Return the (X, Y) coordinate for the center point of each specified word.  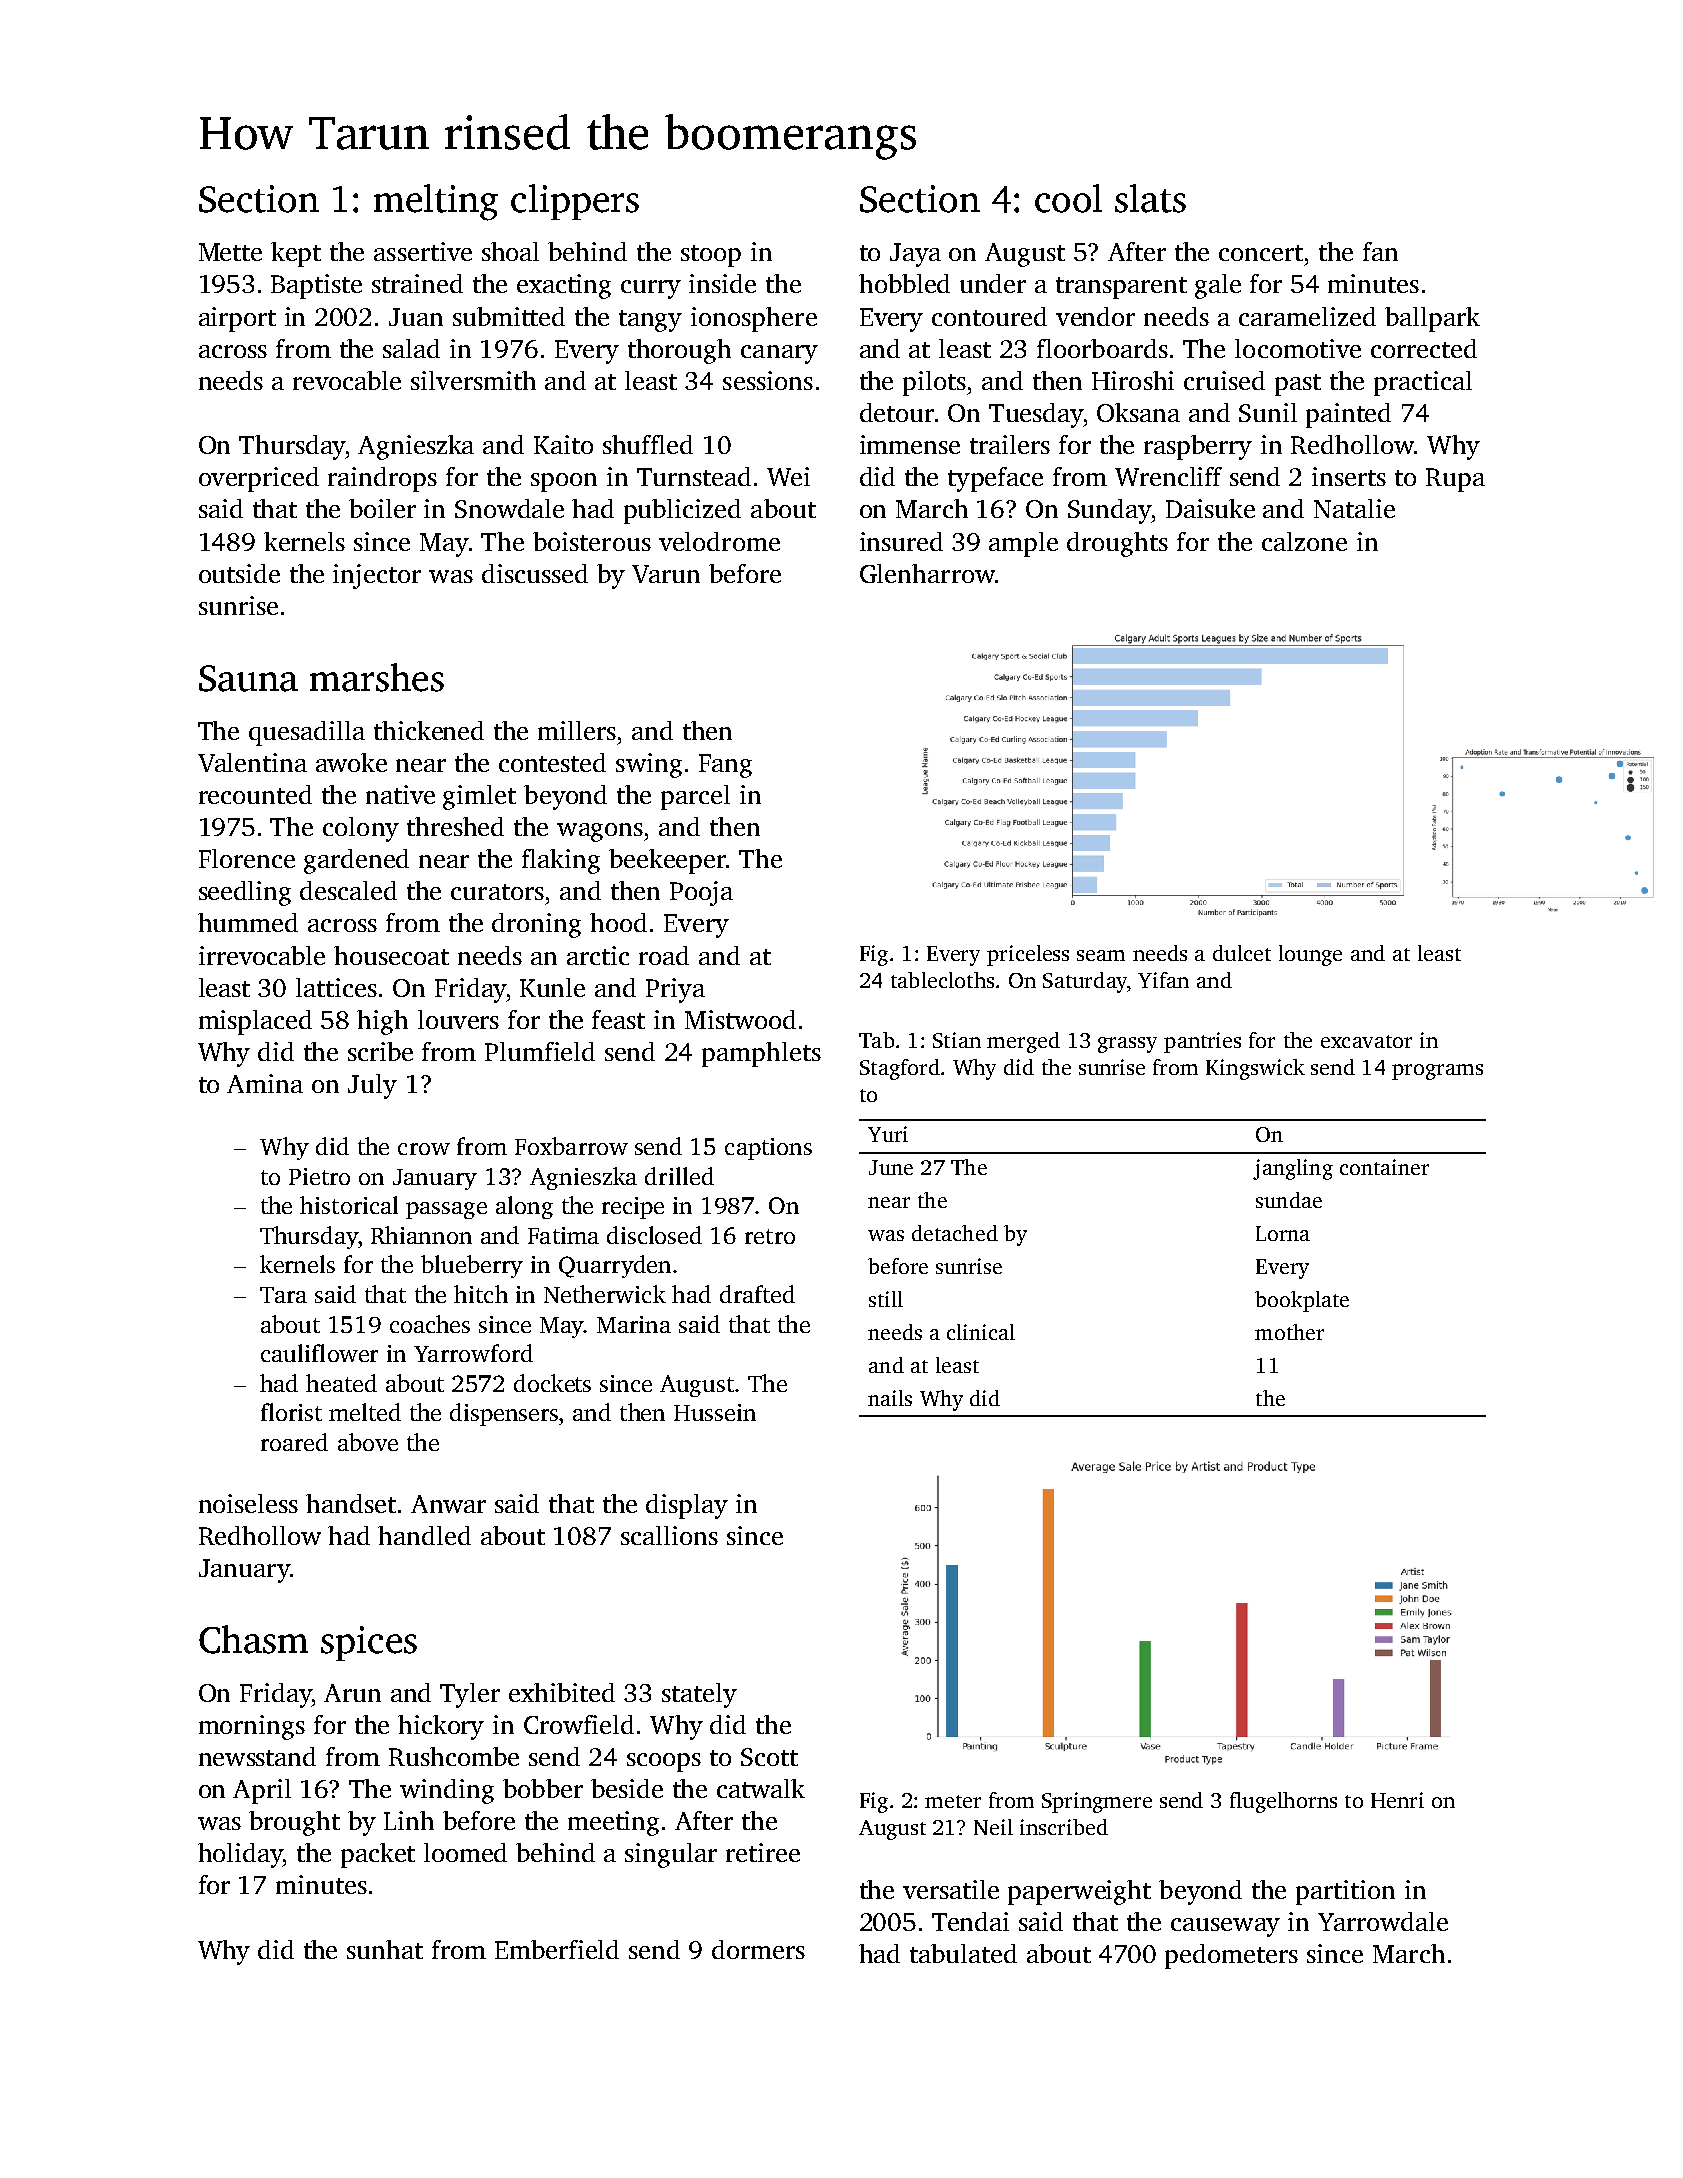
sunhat (385, 1949)
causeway (1225, 1927)
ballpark (1432, 319)
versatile (951, 1889)
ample (1023, 544)
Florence (247, 858)
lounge (1310, 955)
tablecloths (942, 980)
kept (296, 254)
